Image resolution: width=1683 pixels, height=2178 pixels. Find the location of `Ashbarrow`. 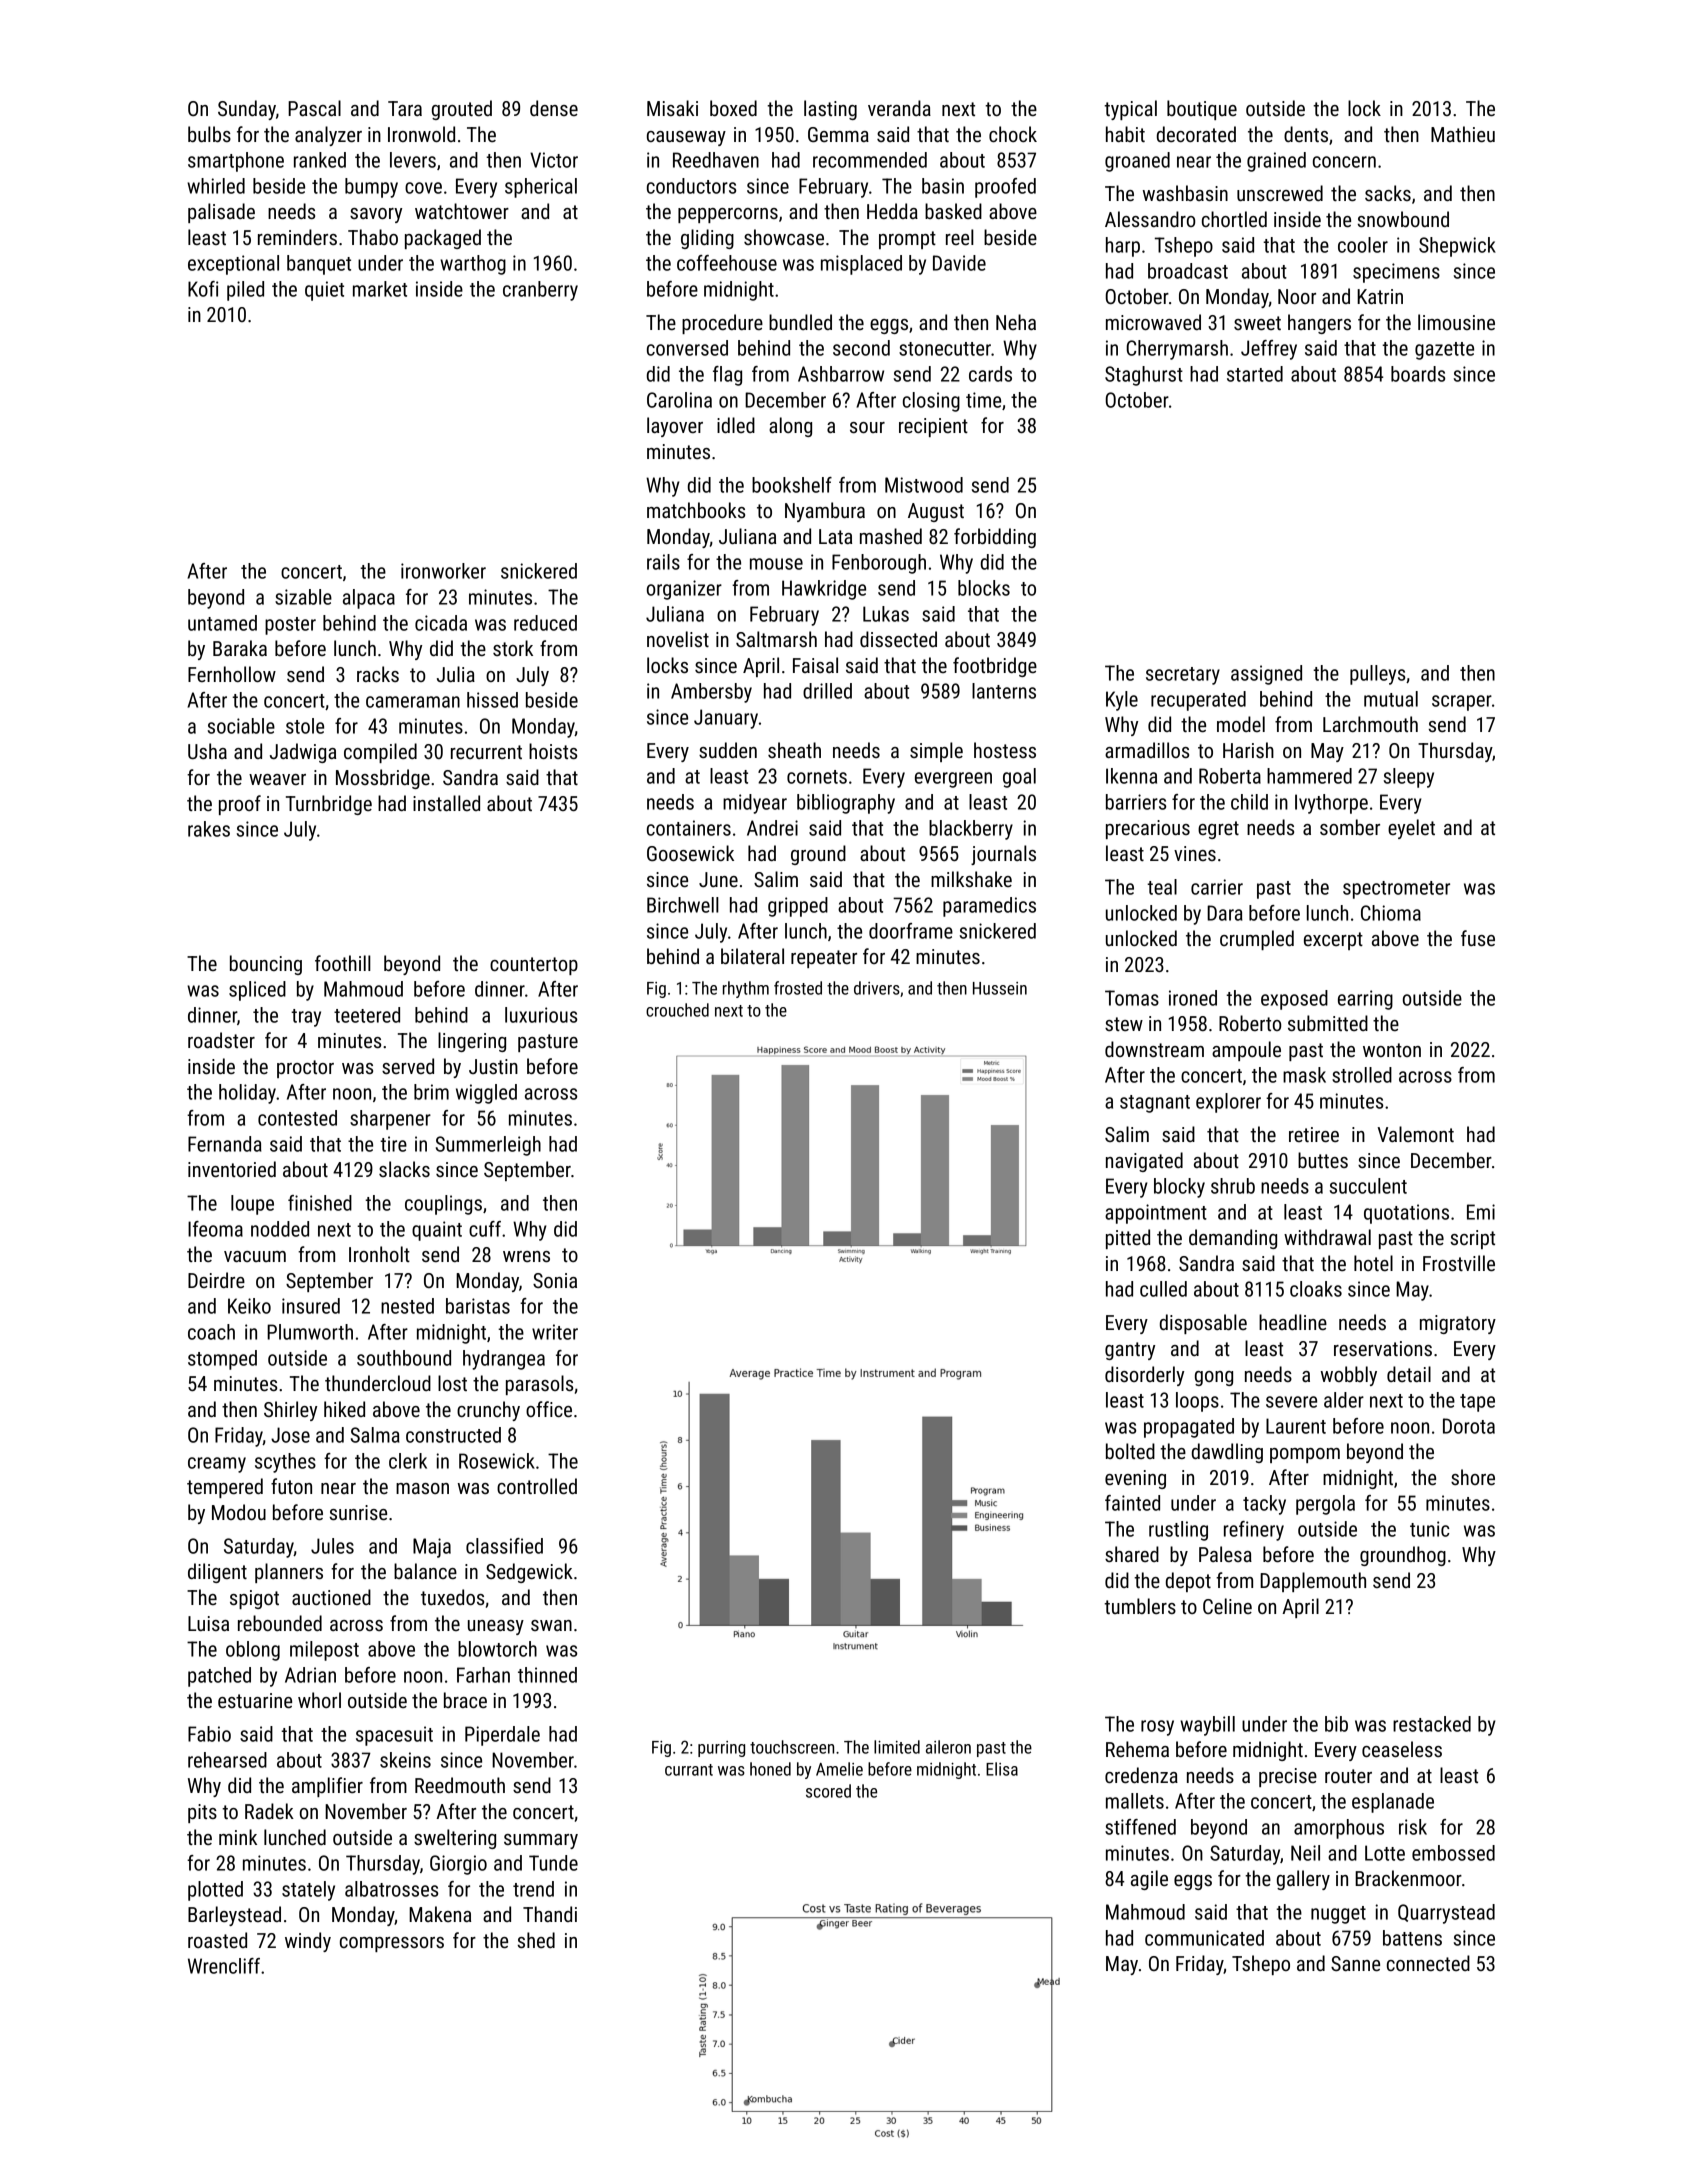

Ashbarrow is located at coordinates (841, 374).
